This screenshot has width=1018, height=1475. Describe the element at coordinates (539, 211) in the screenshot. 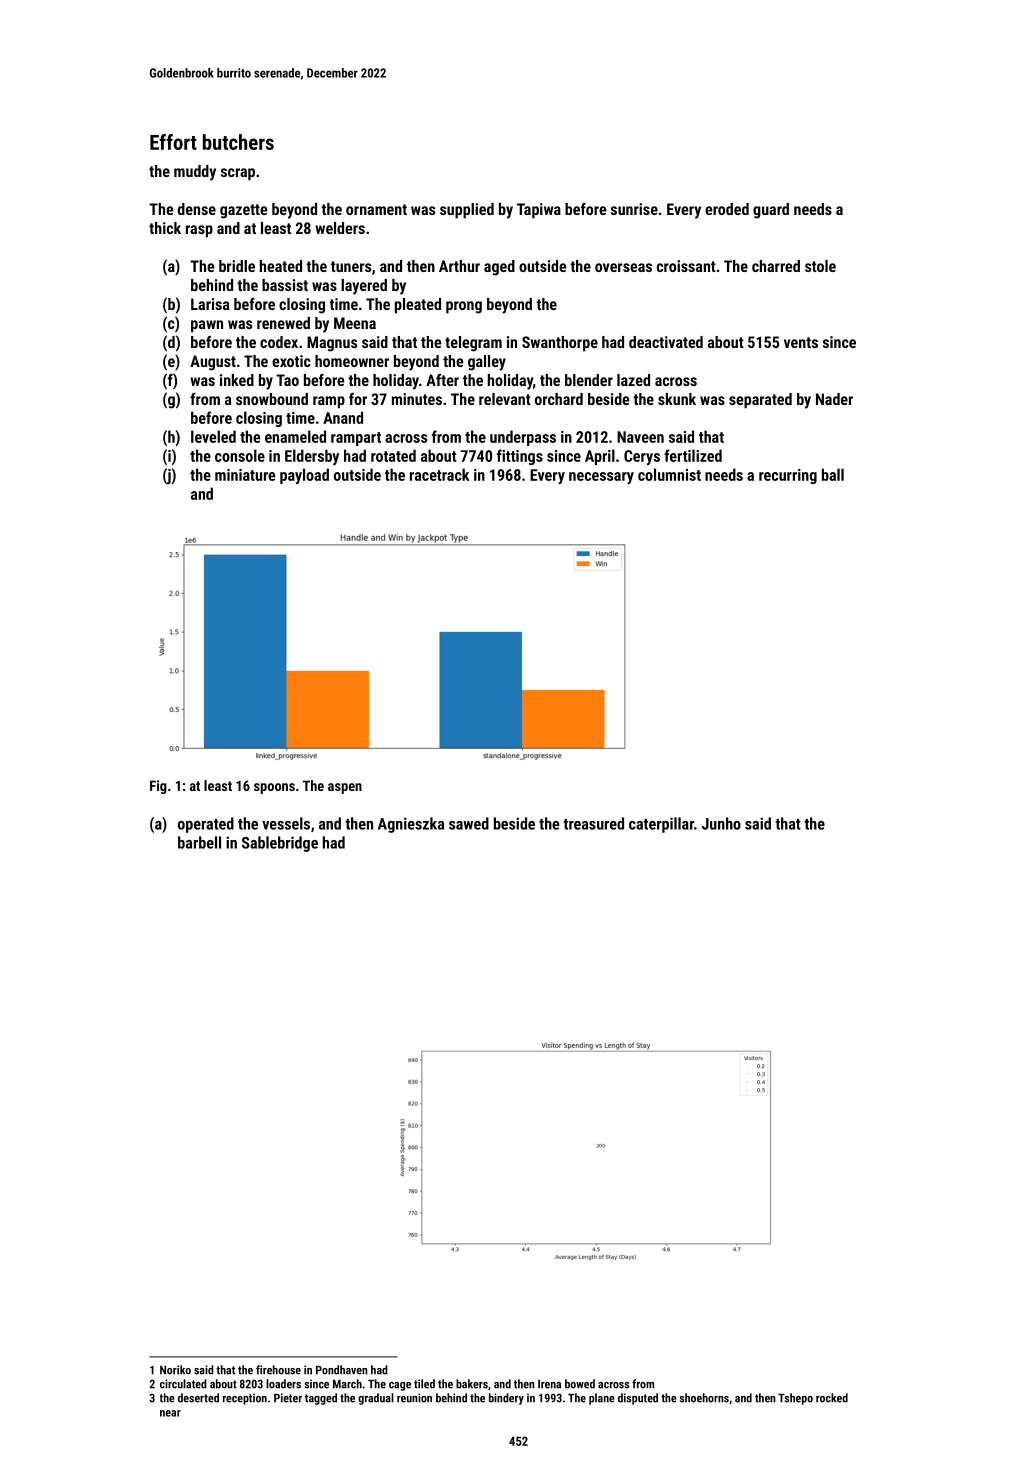

I see `Tapiwa` at that location.
